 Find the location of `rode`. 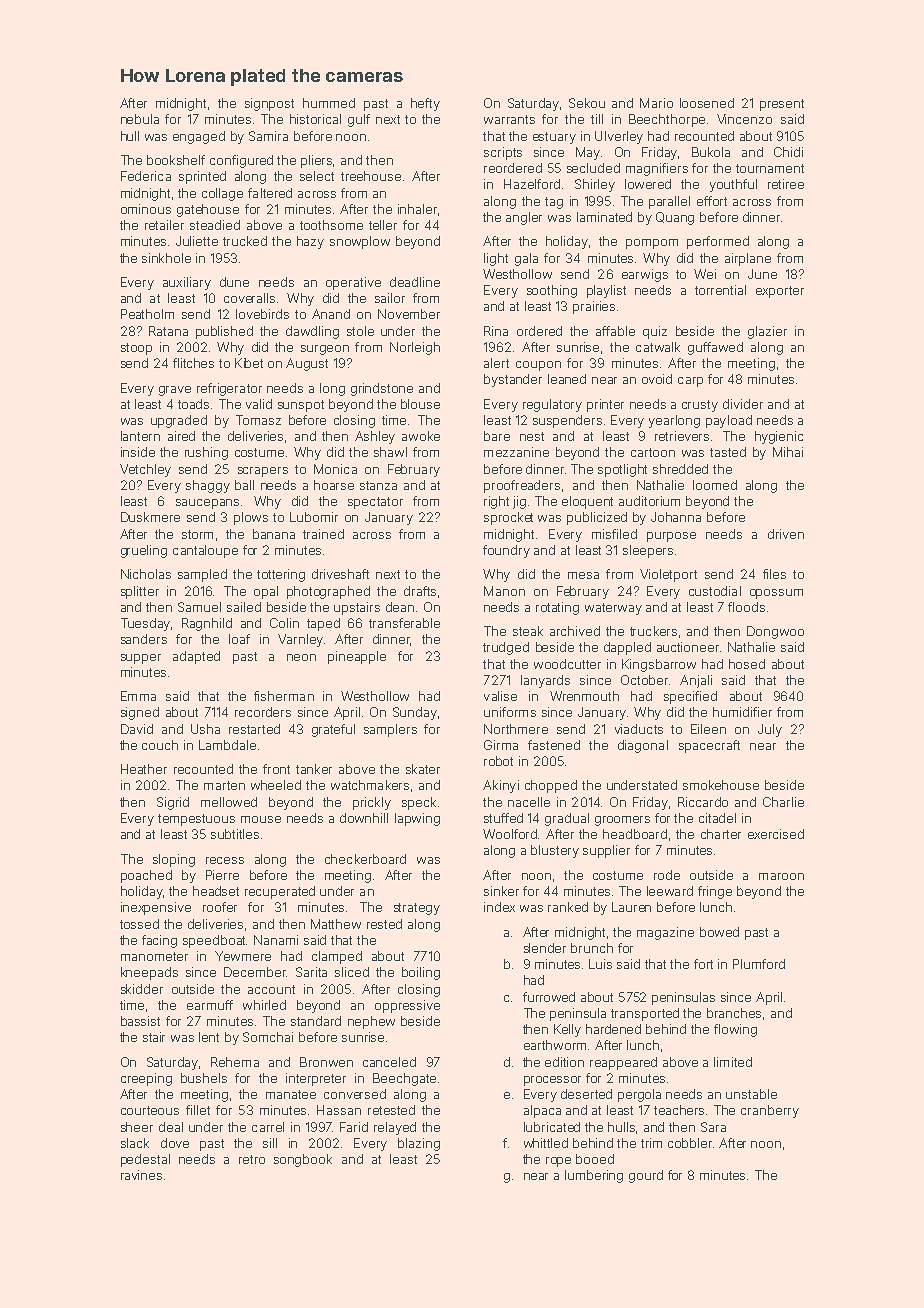

rode is located at coordinates (667, 875).
